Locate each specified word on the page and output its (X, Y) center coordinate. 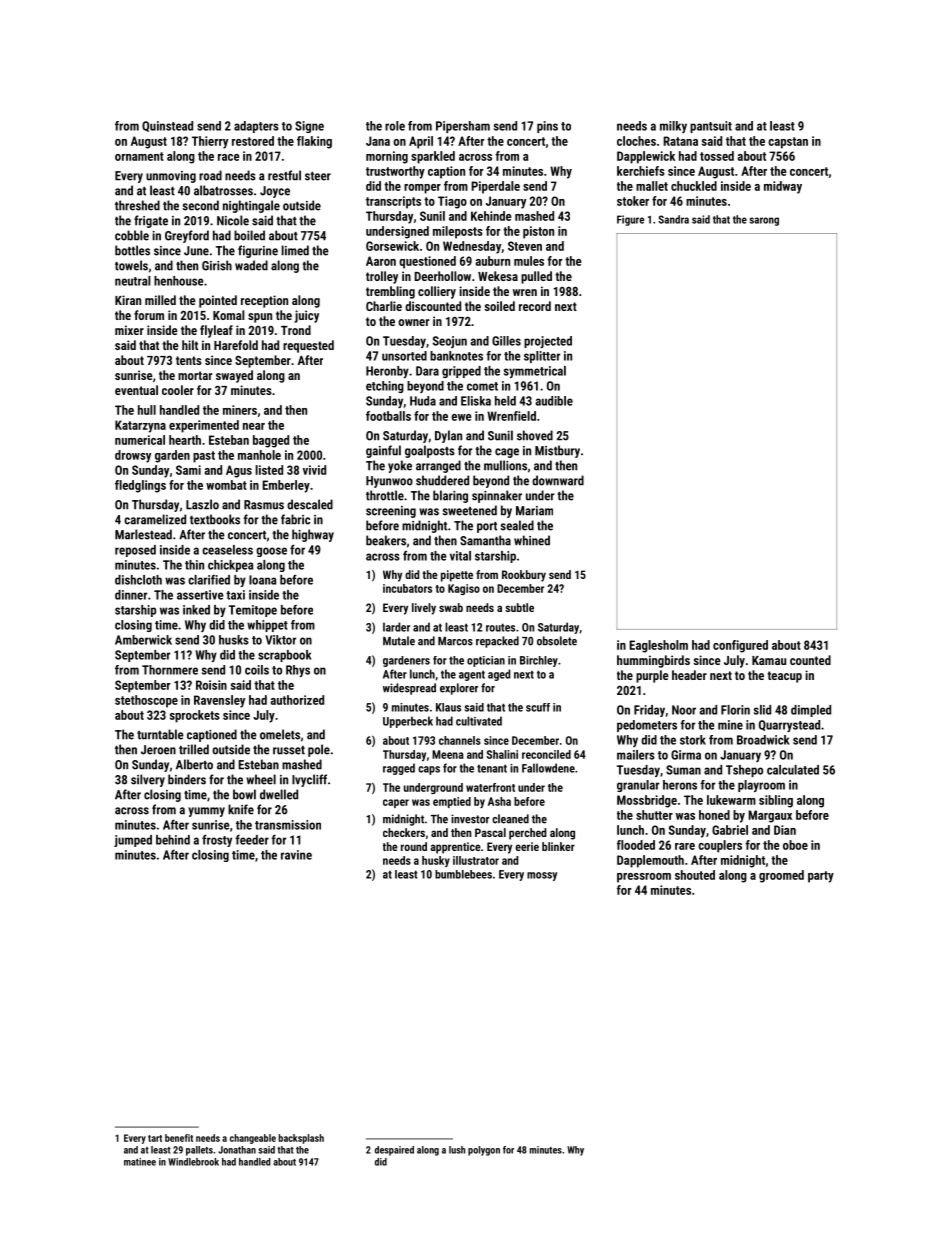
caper (396, 803)
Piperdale (495, 187)
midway (783, 187)
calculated (793, 770)
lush (457, 1150)
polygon (484, 1151)
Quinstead (167, 126)
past (204, 457)
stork (693, 740)
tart (155, 1138)
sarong (764, 221)
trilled (194, 749)
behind (173, 840)
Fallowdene (548, 768)
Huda (423, 401)
